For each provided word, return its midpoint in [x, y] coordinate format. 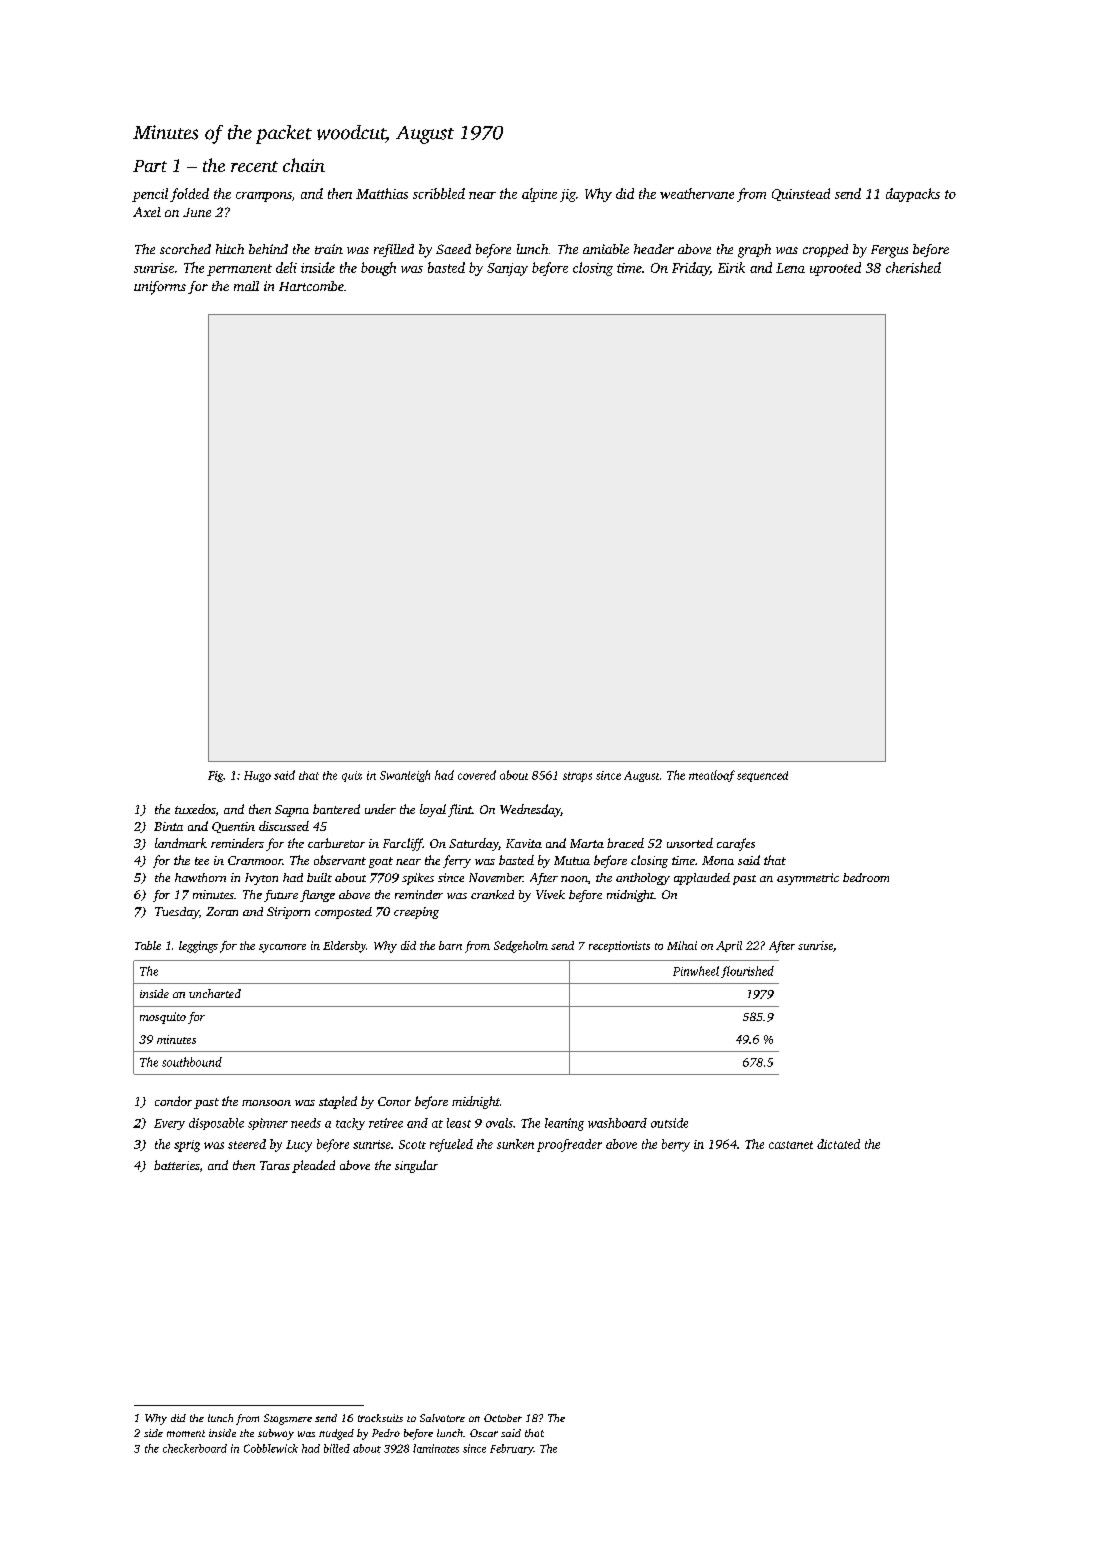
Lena [790, 268]
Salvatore [442, 1418]
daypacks [913, 195]
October [503, 1418]
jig [568, 195]
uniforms [160, 288]
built [319, 877]
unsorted [690, 843]
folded [189, 195]
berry [676, 1145]
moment [186, 1433]
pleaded [313, 1166]
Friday [691, 269]
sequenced [762, 776]
